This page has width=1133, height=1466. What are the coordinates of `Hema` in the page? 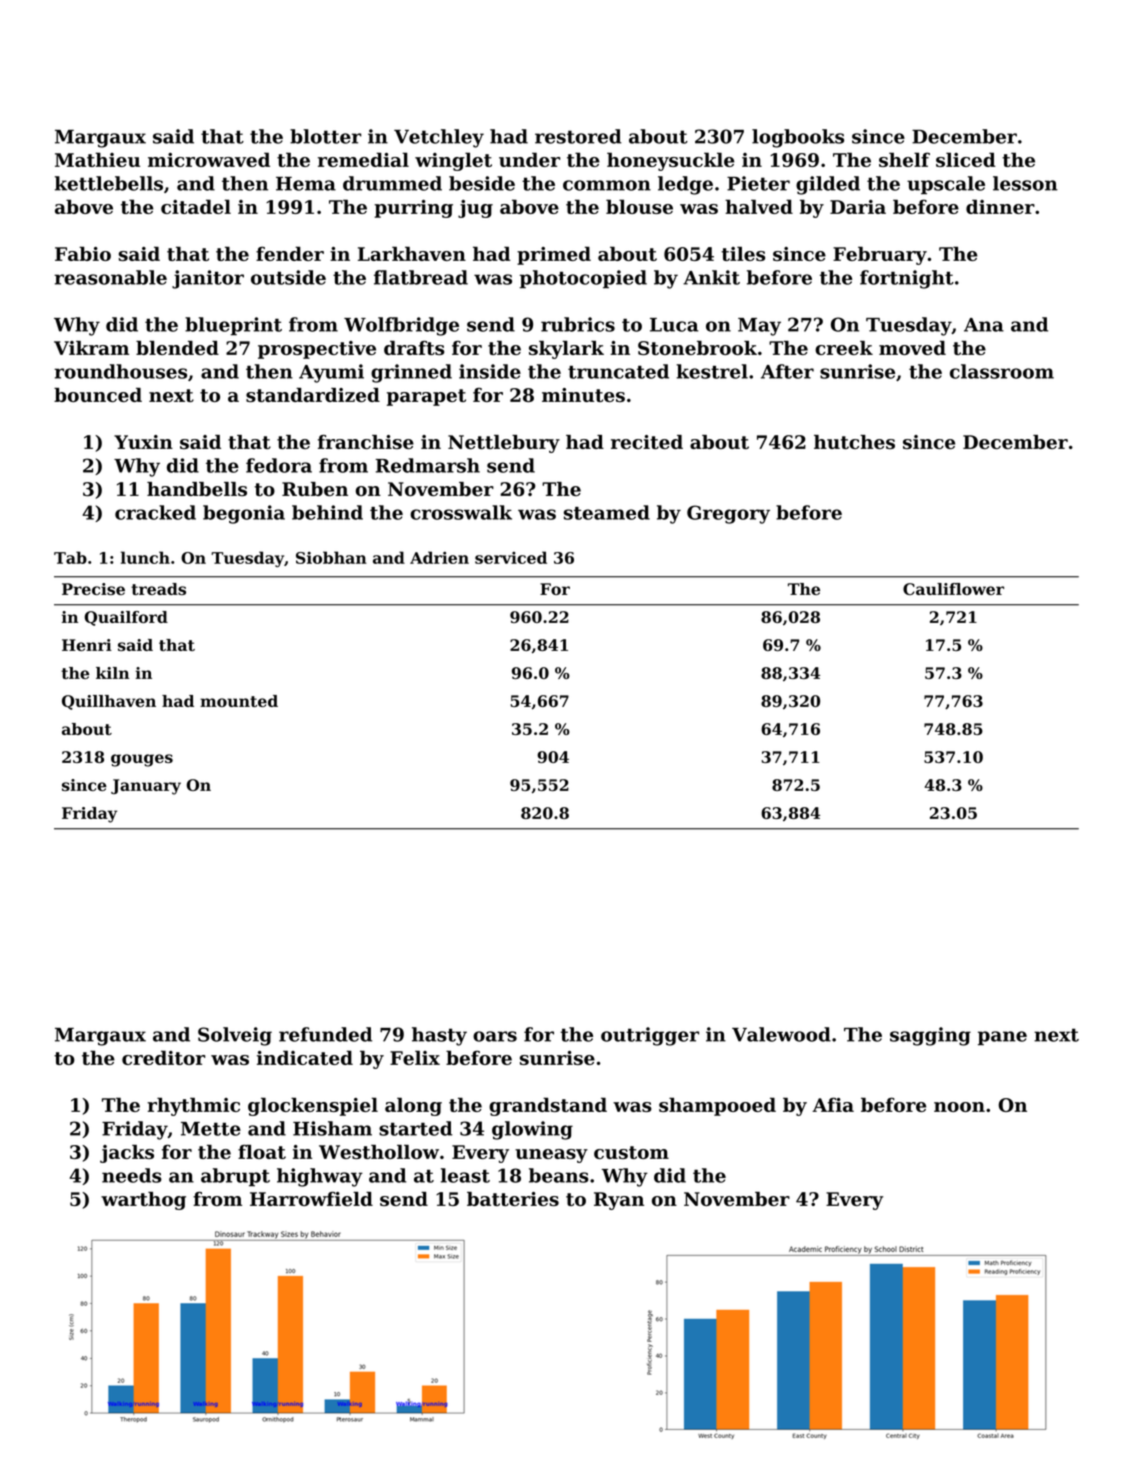 It's located at (306, 184).
